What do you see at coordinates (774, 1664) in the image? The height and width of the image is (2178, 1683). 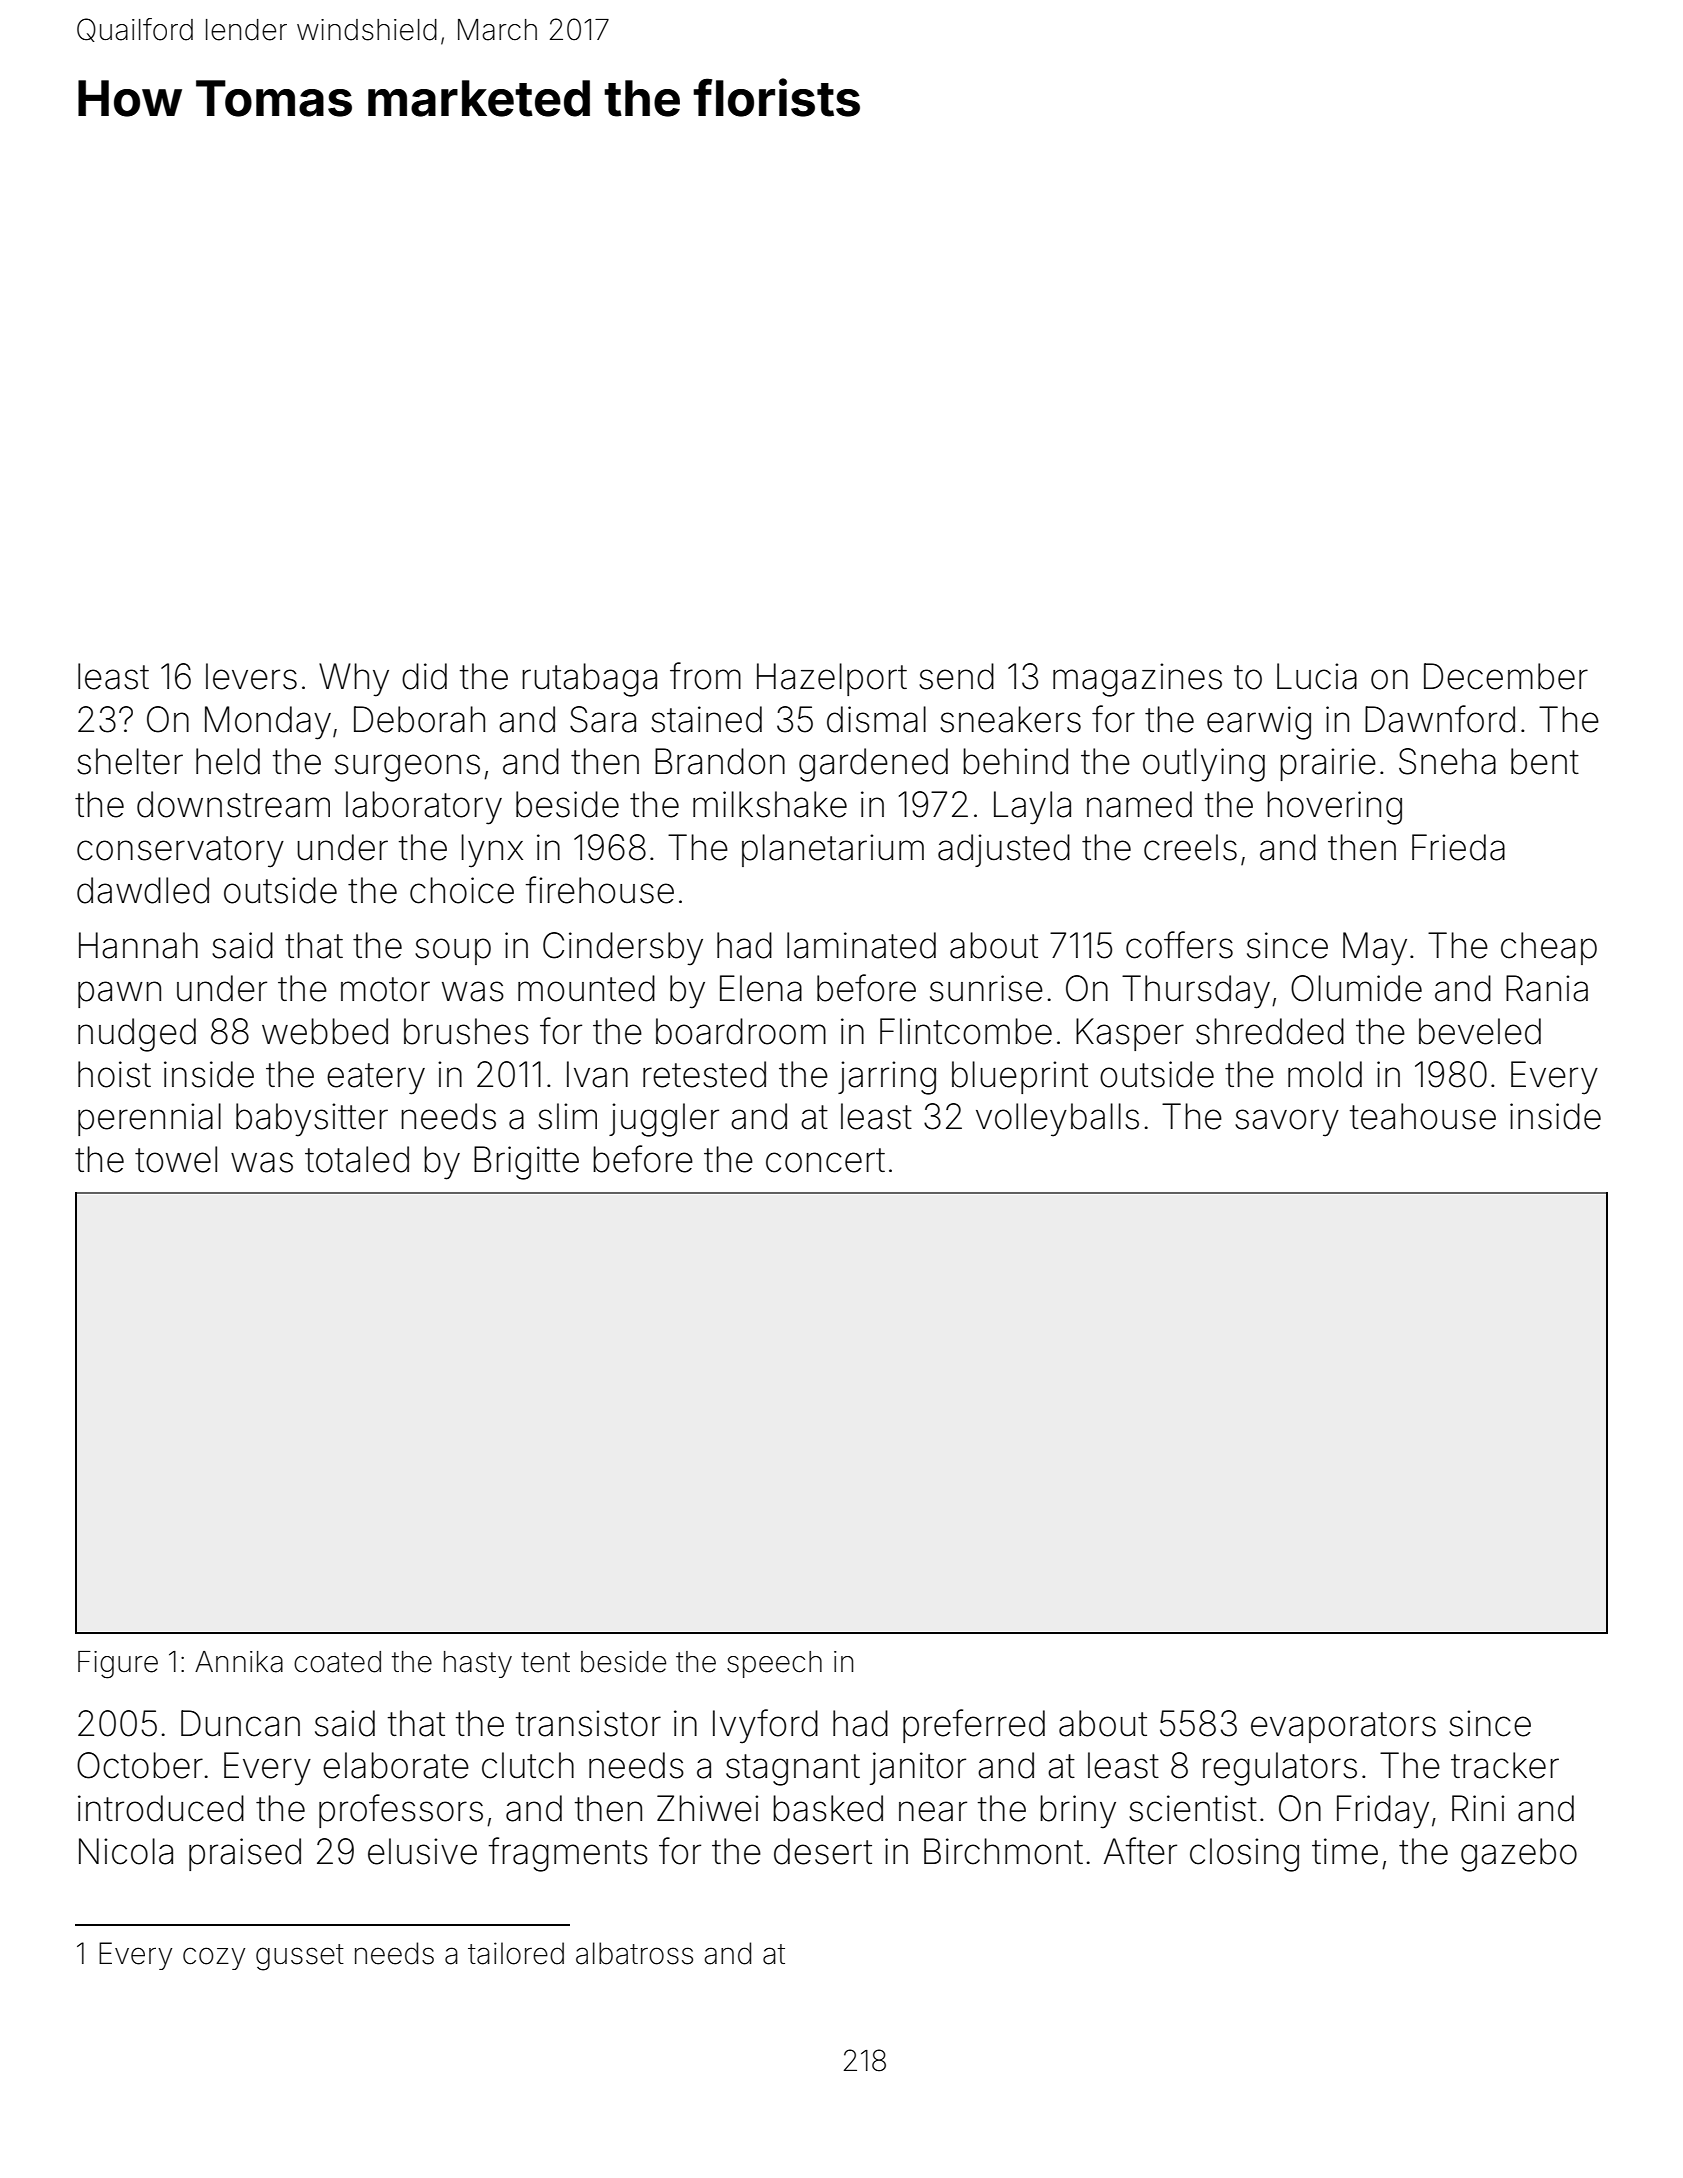 I see `speech` at bounding box center [774, 1664].
